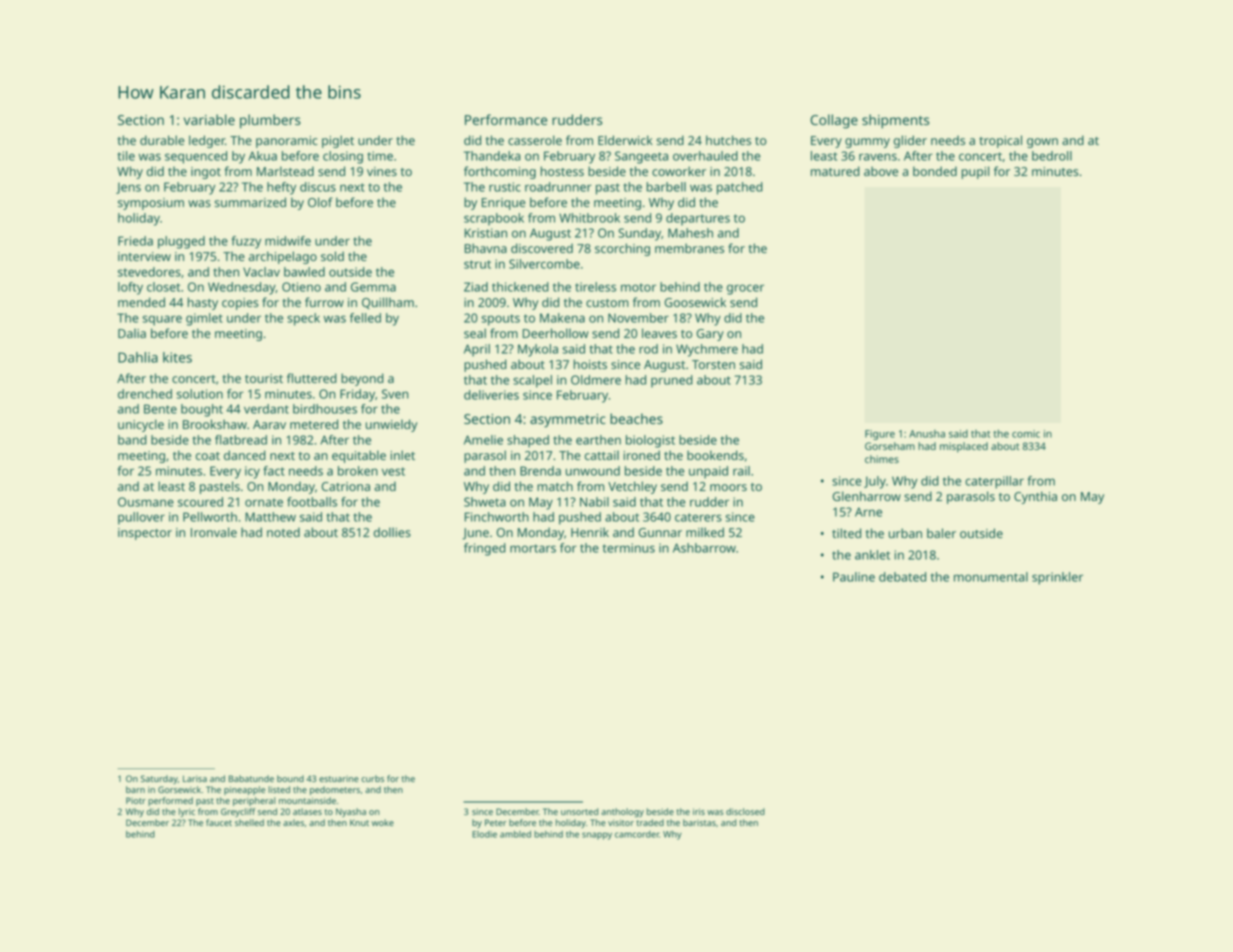 This screenshot has height=952, width=1233. Describe the element at coordinates (902, 577) in the screenshot. I see `debated` at that location.
